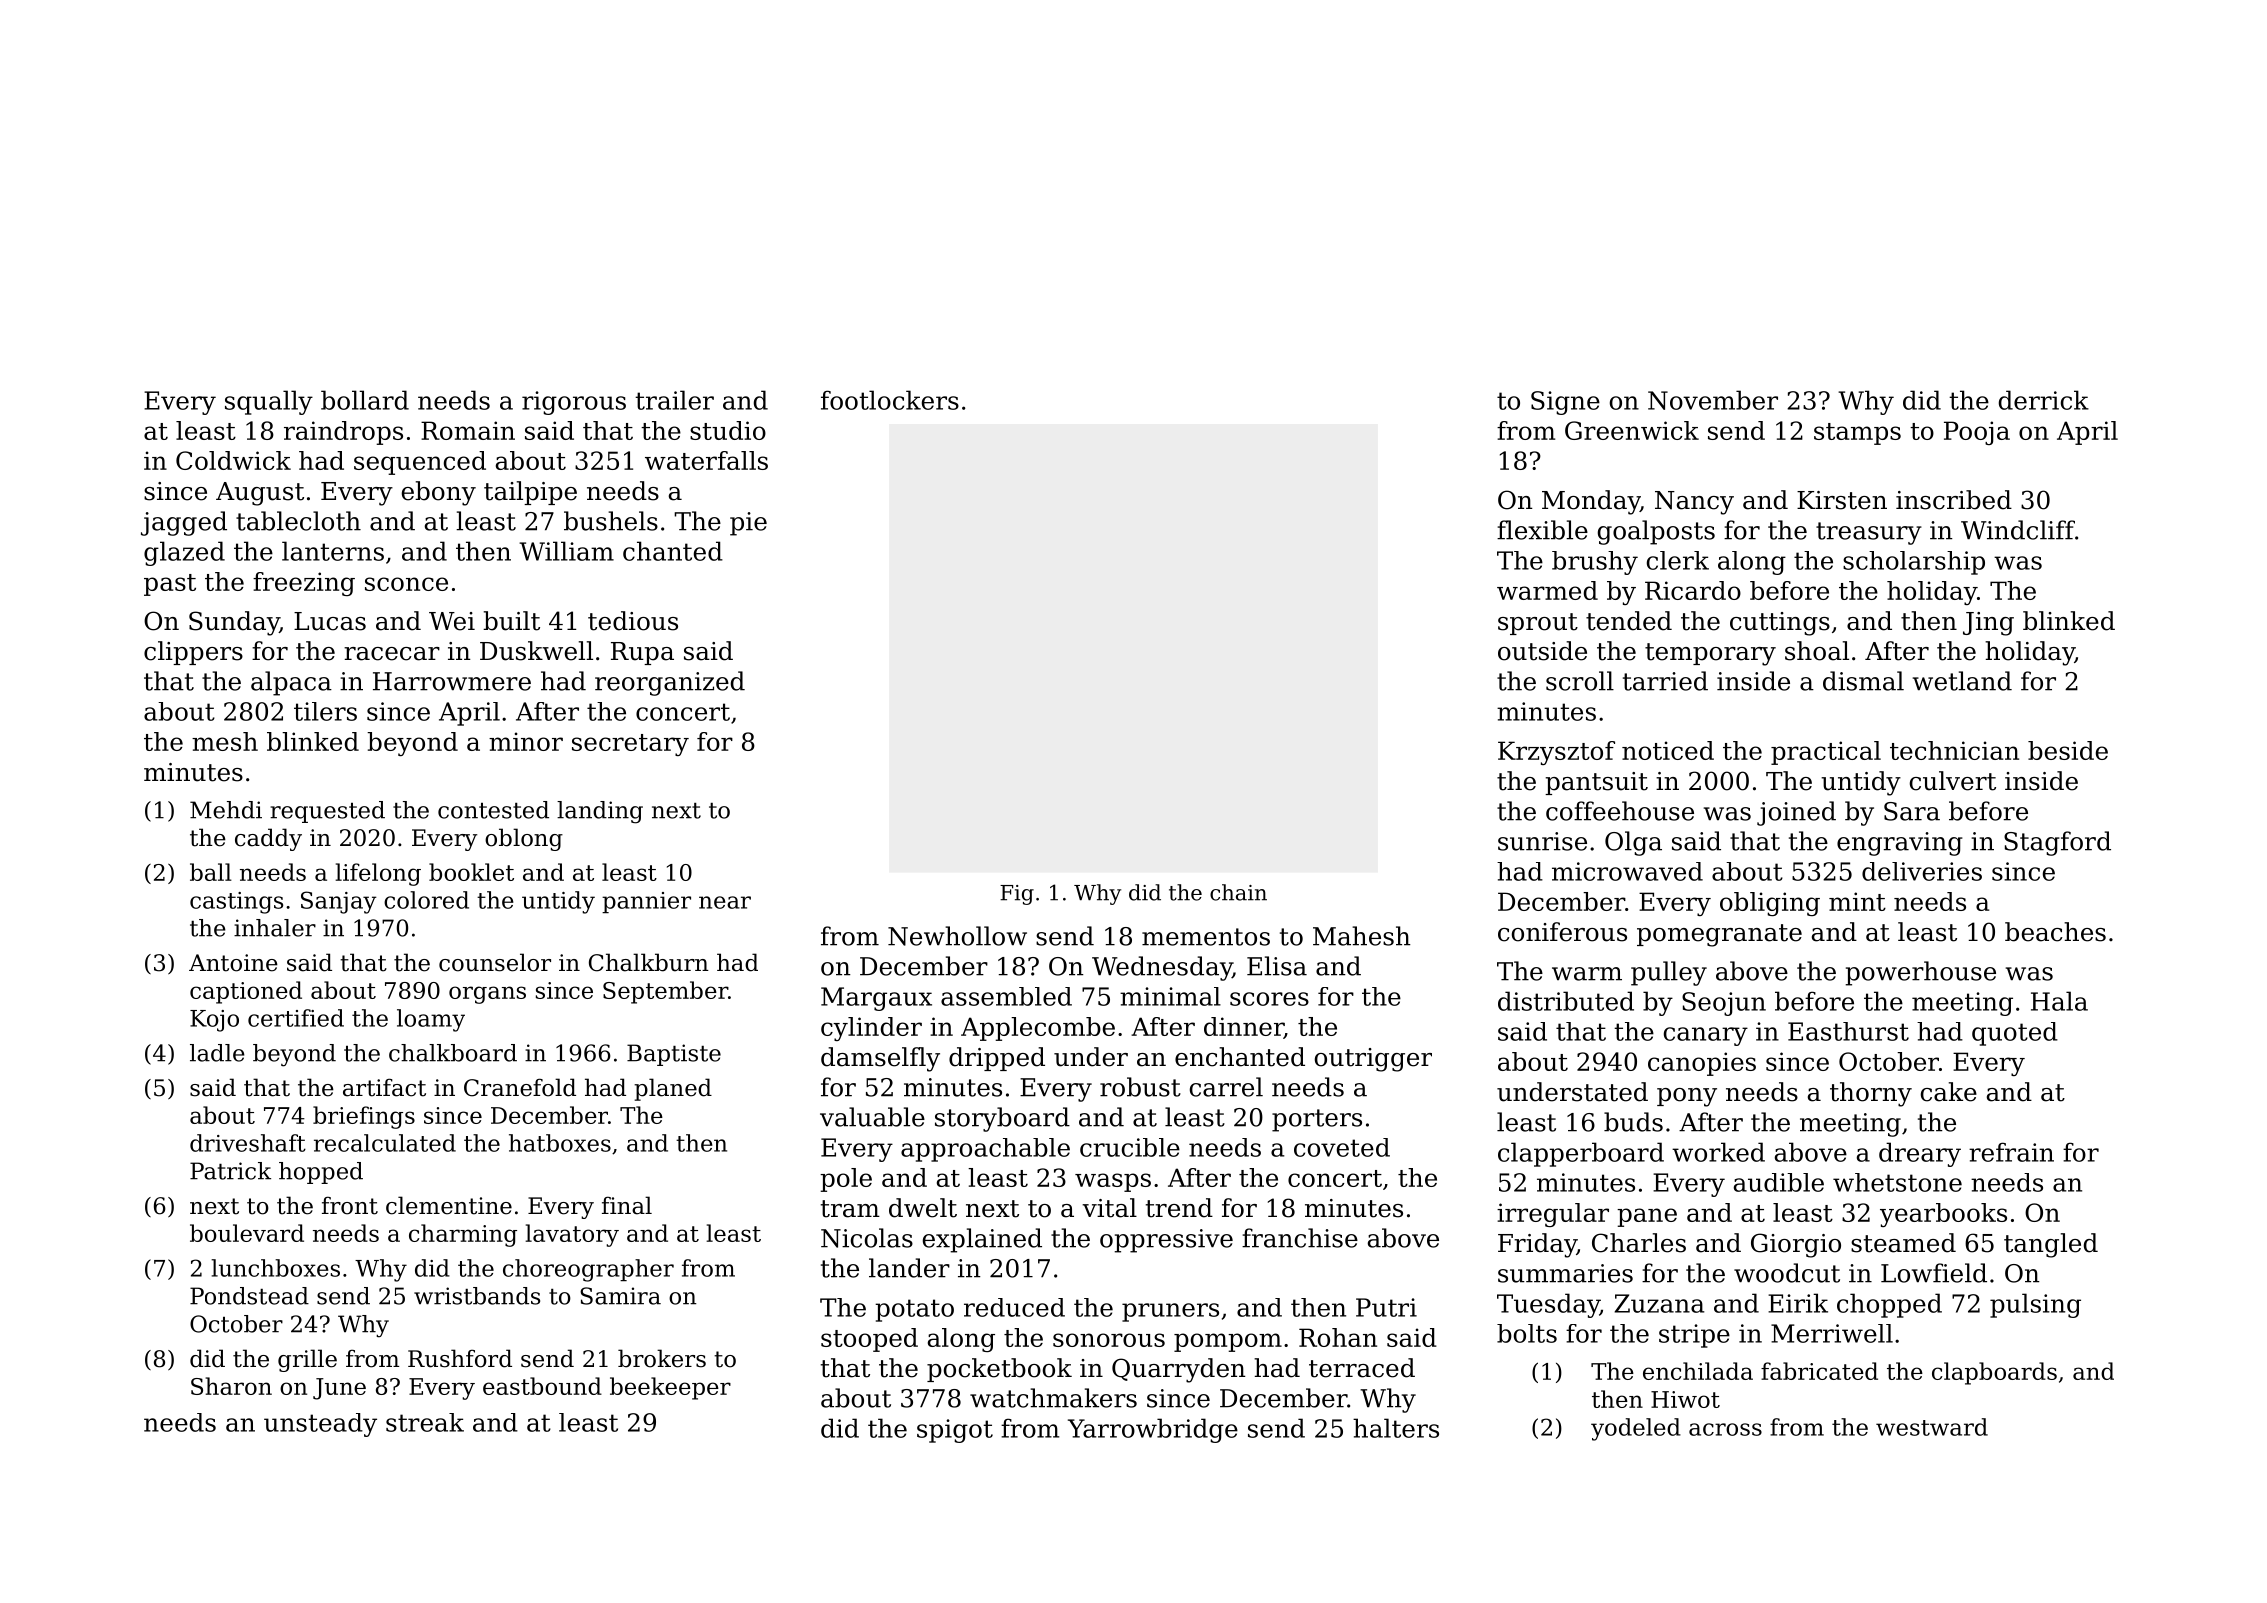 The image size is (2267, 1603). Describe the element at coordinates (869, 1340) in the document. I see `stooped` at that location.
